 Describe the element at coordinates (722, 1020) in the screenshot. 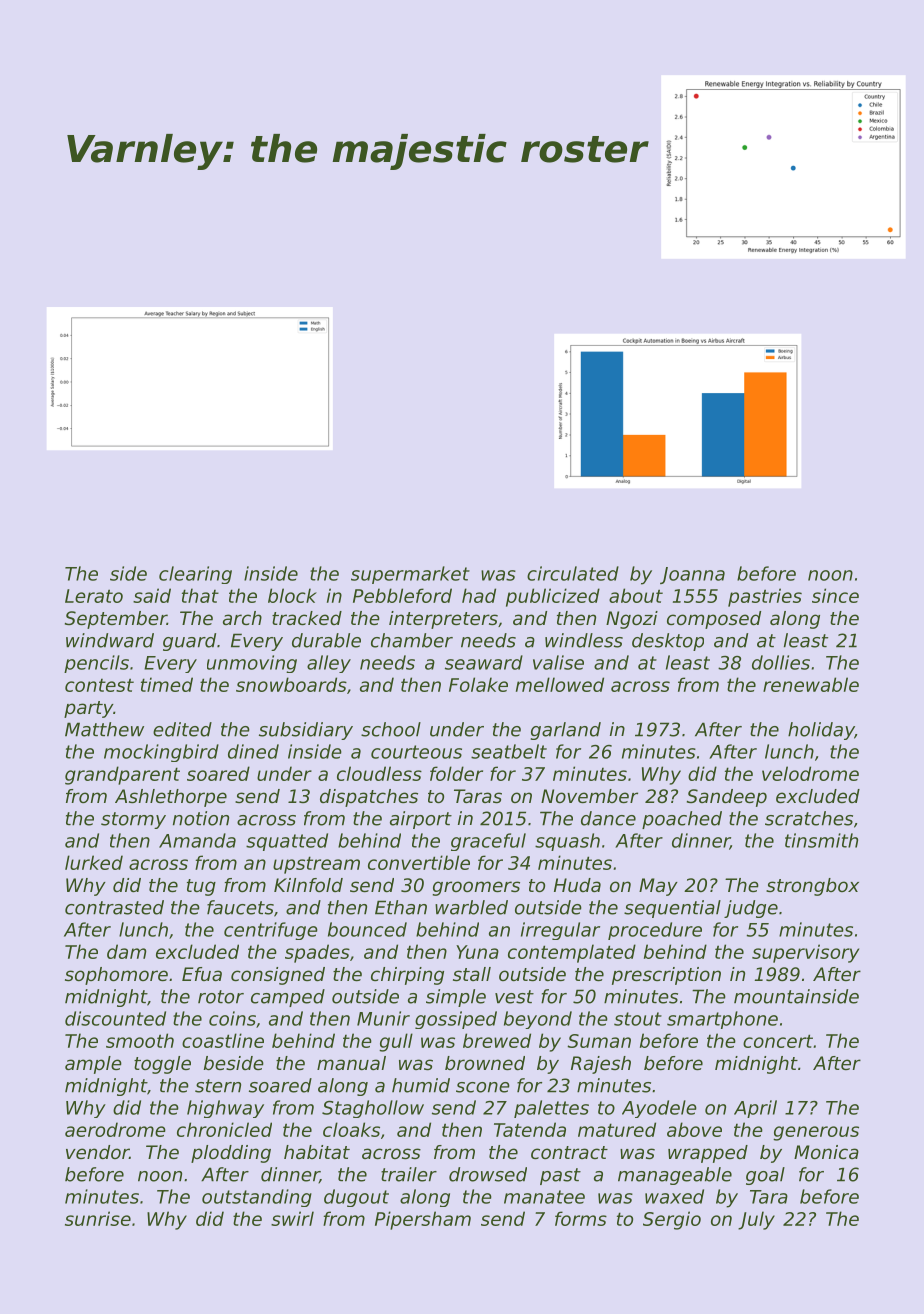

I see `smartphone` at that location.
